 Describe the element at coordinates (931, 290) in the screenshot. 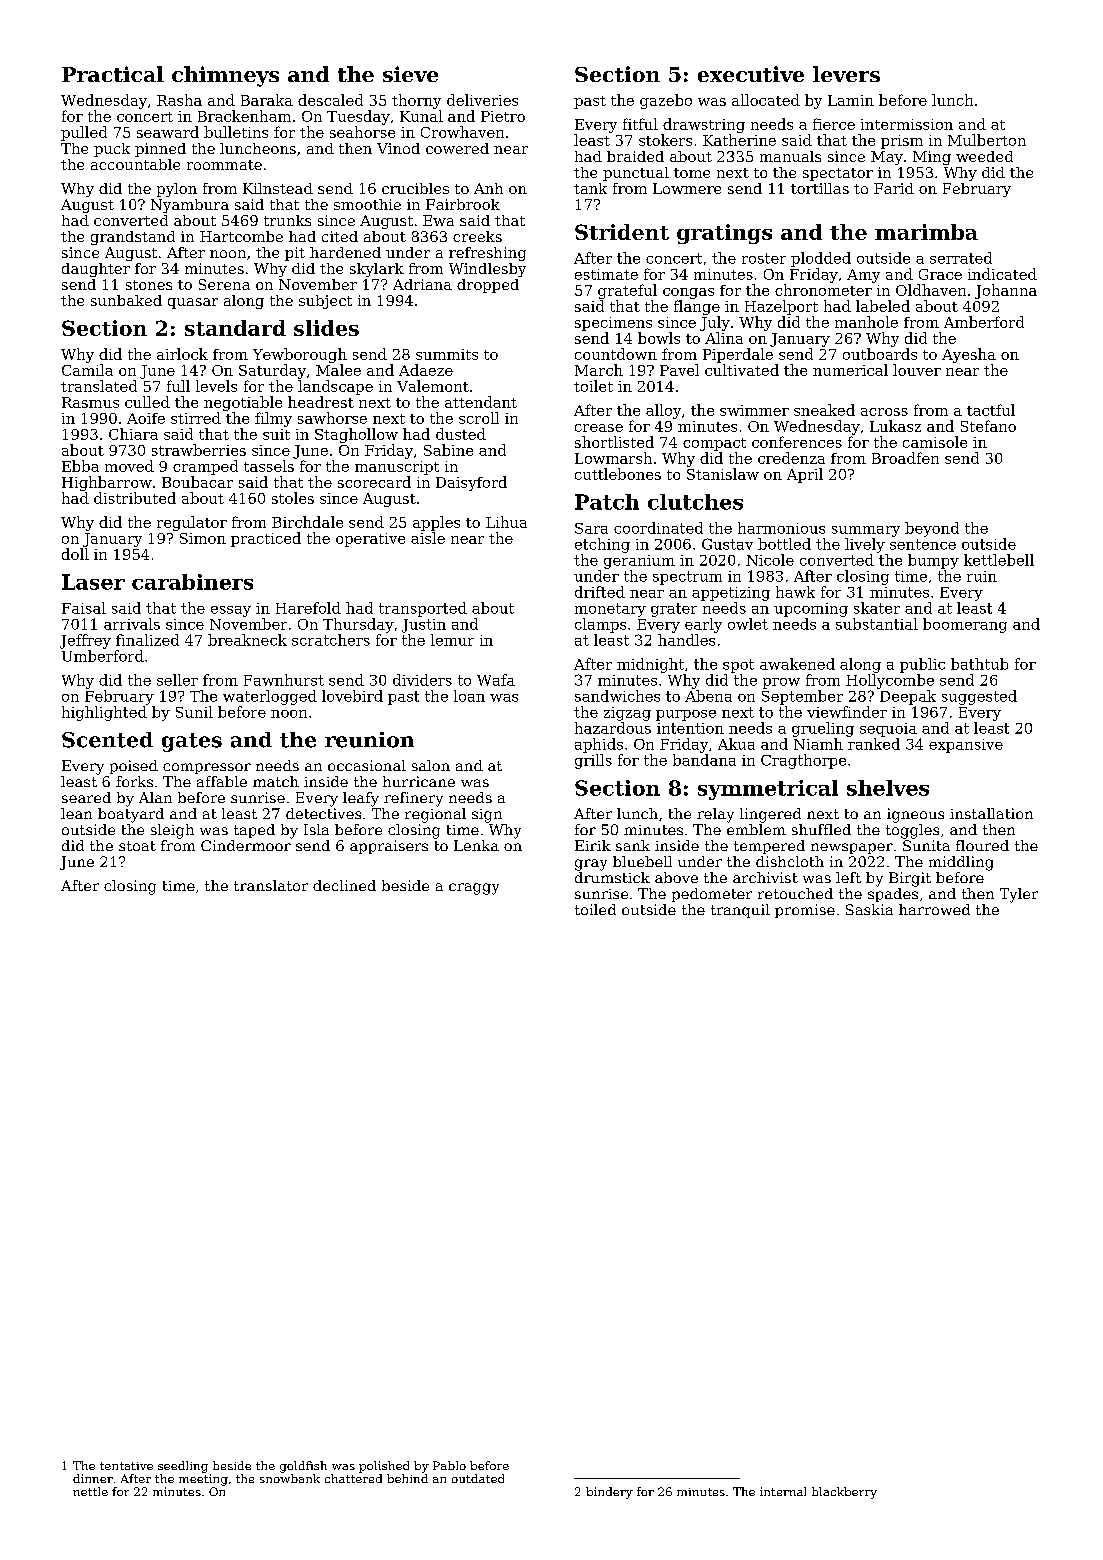

I see `Oldhaven` at that location.
